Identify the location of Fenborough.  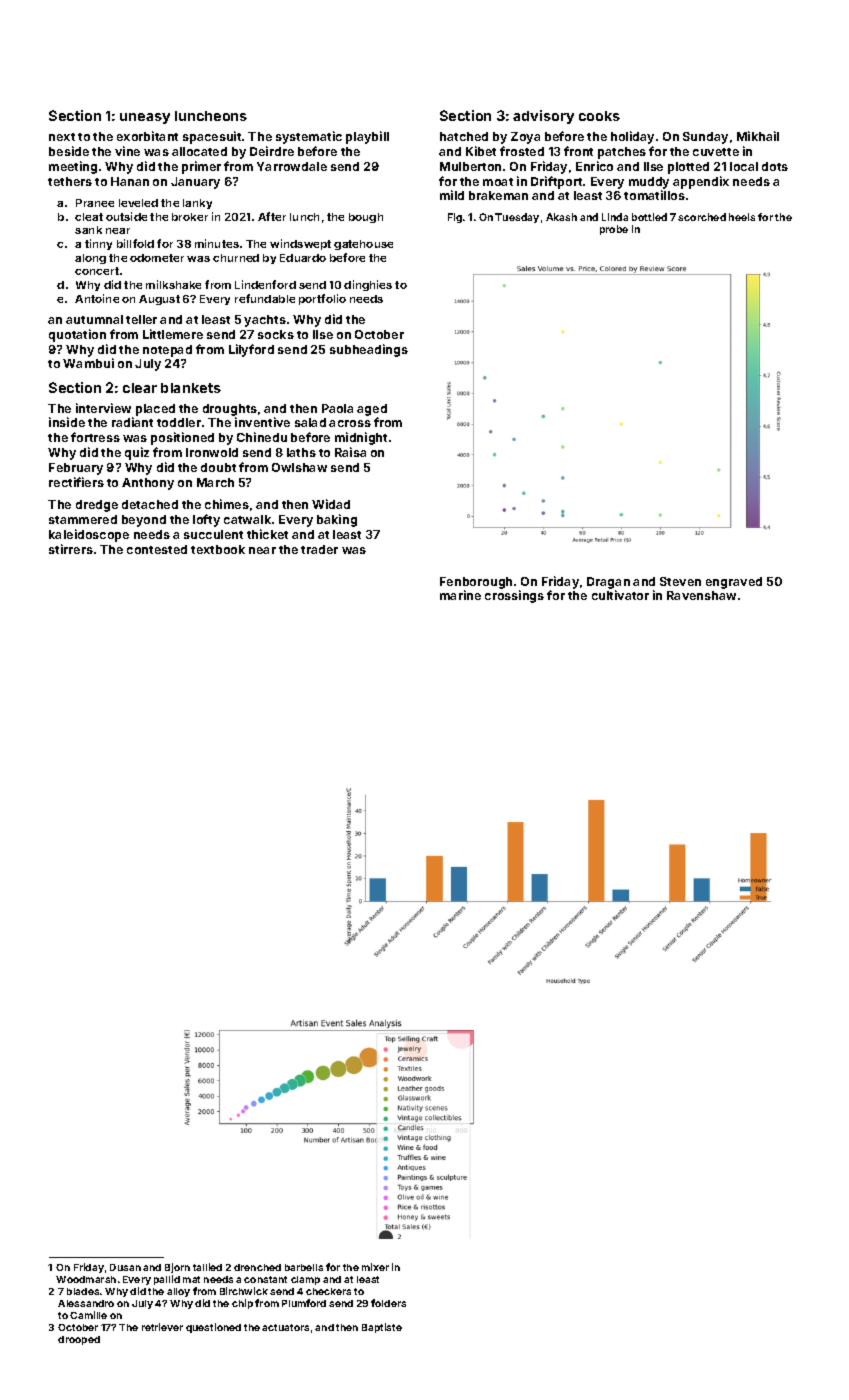
(476, 583).
